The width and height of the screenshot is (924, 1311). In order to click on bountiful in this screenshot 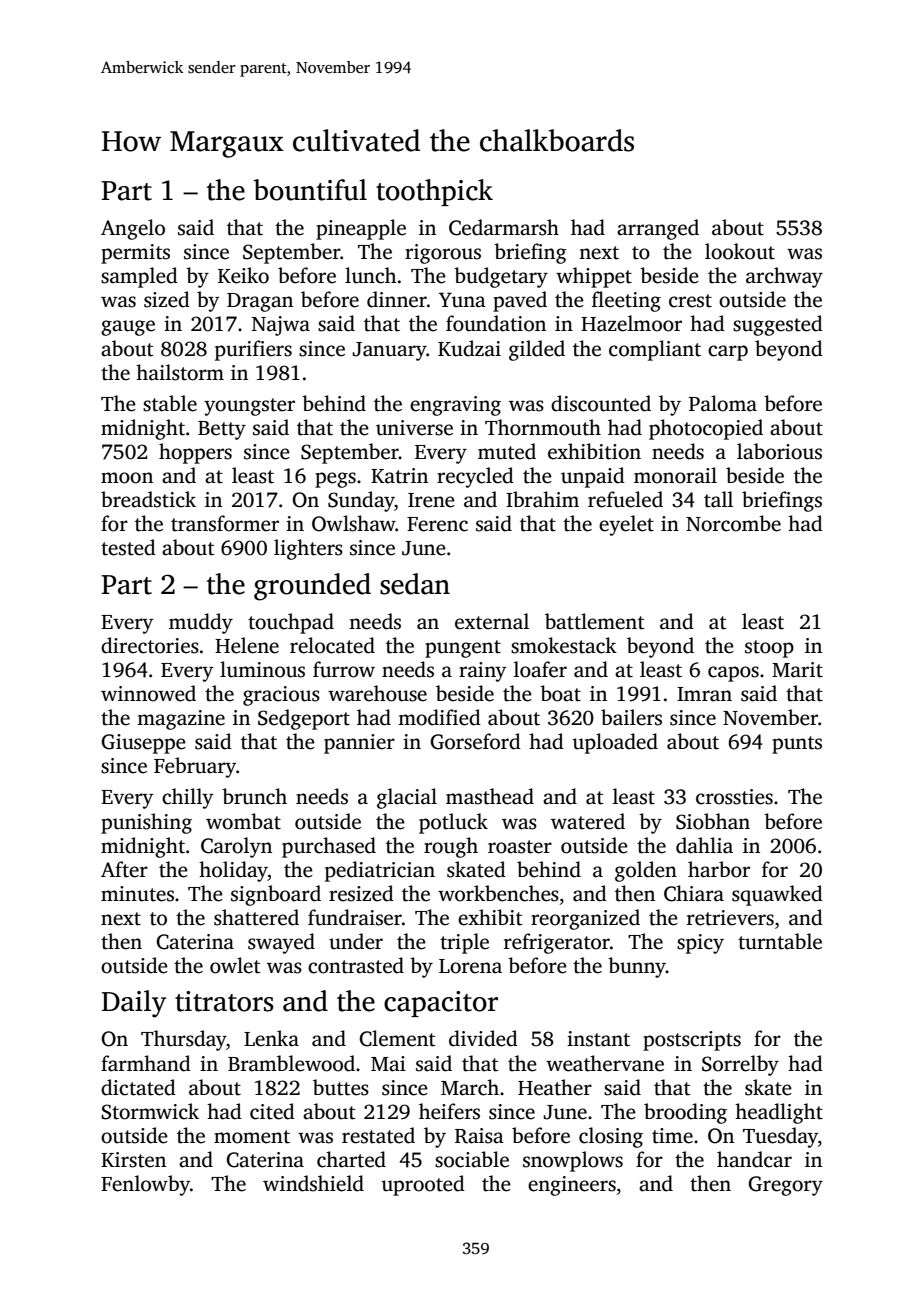, I will do `click(310, 190)`.
